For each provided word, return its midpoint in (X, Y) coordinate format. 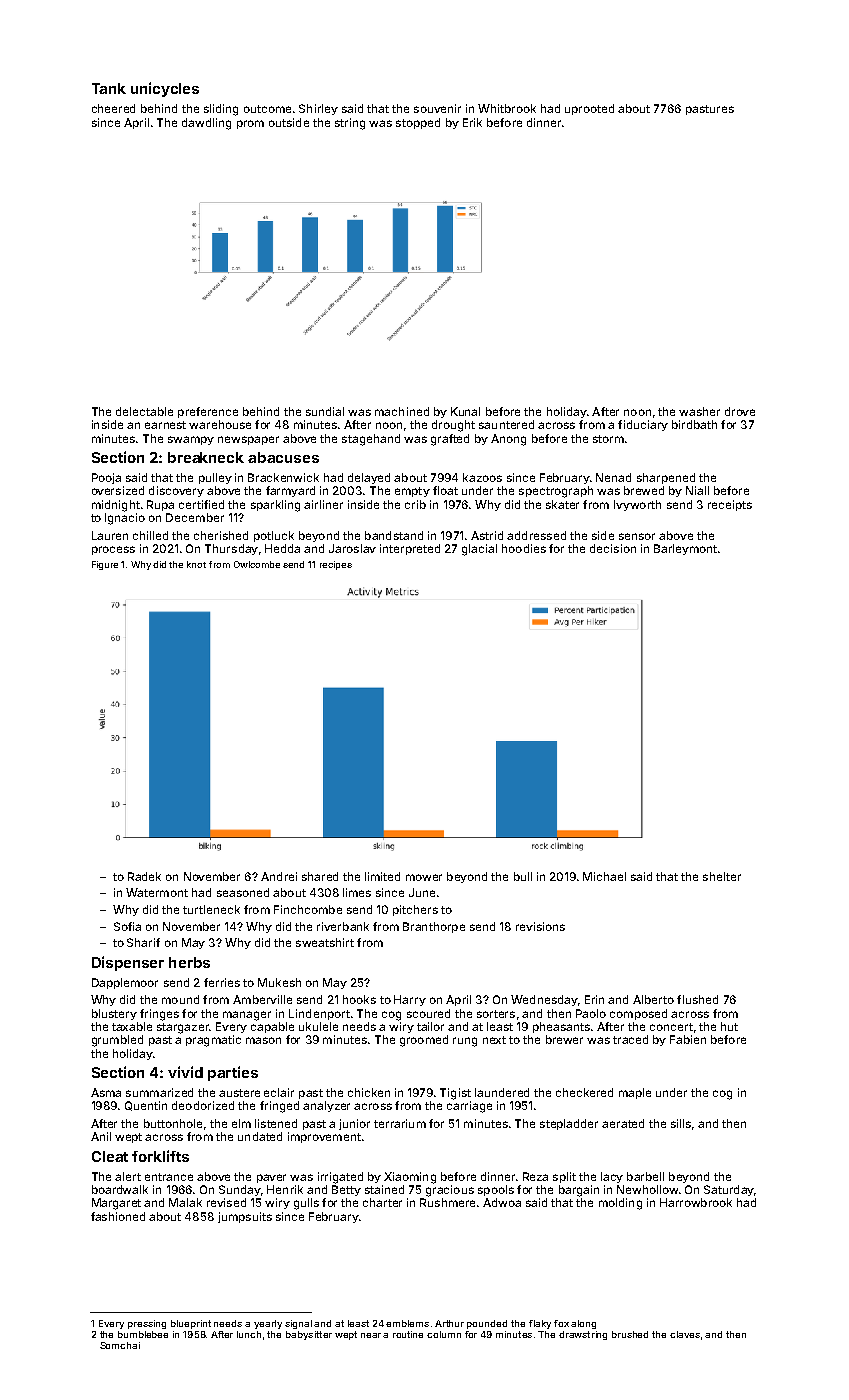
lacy (612, 1177)
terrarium (400, 1123)
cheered (113, 108)
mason (263, 1040)
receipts (730, 505)
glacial (479, 550)
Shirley (318, 109)
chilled (150, 535)
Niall (697, 490)
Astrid (487, 535)
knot (196, 564)
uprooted (589, 109)
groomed (424, 1041)
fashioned (118, 1216)
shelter (722, 876)
